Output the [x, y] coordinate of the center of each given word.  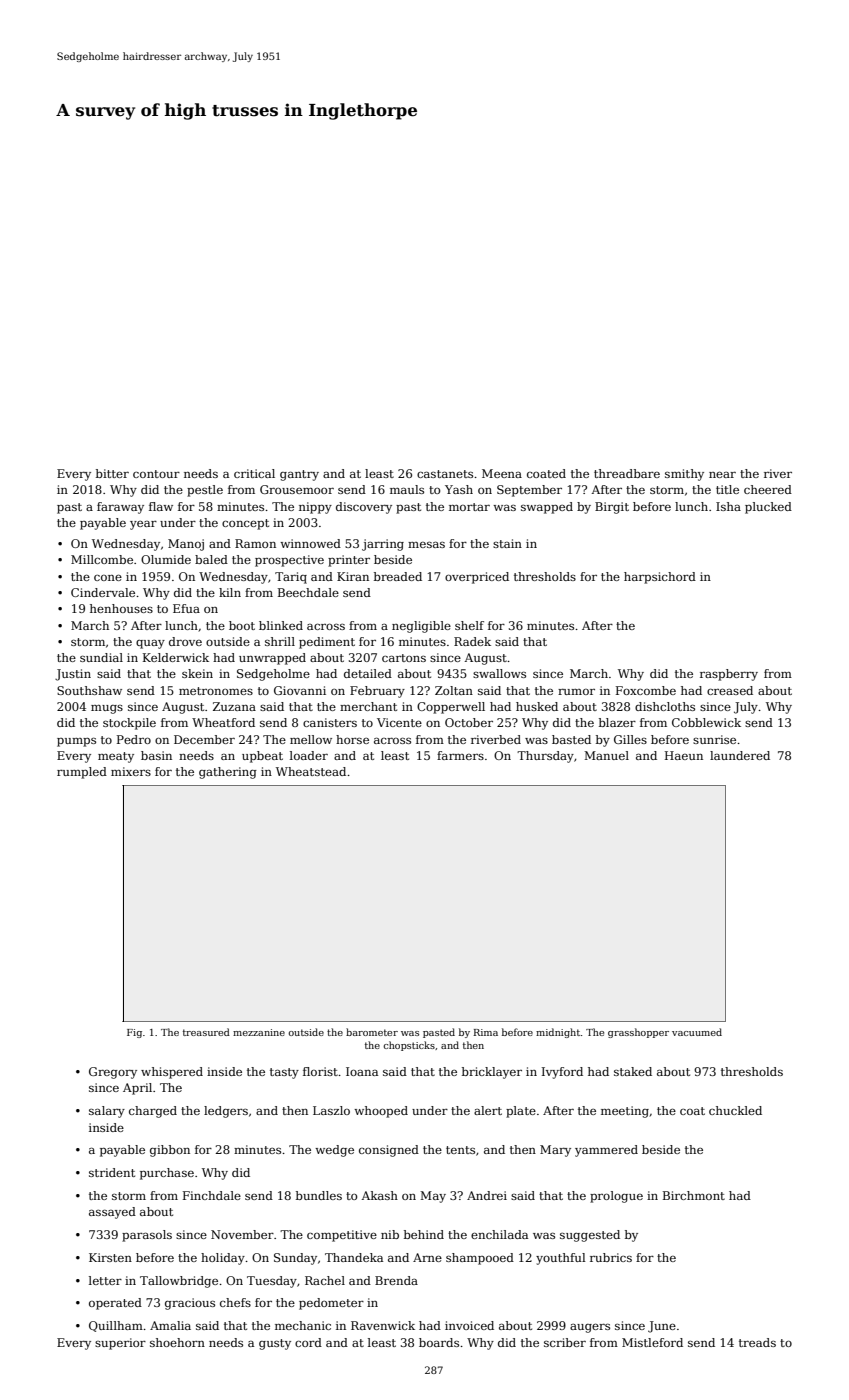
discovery [364, 508]
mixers [131, 771]
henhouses [121, 608]
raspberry [729, 675]
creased [730, 690]
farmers [460, 755]
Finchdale [212, 1195]
